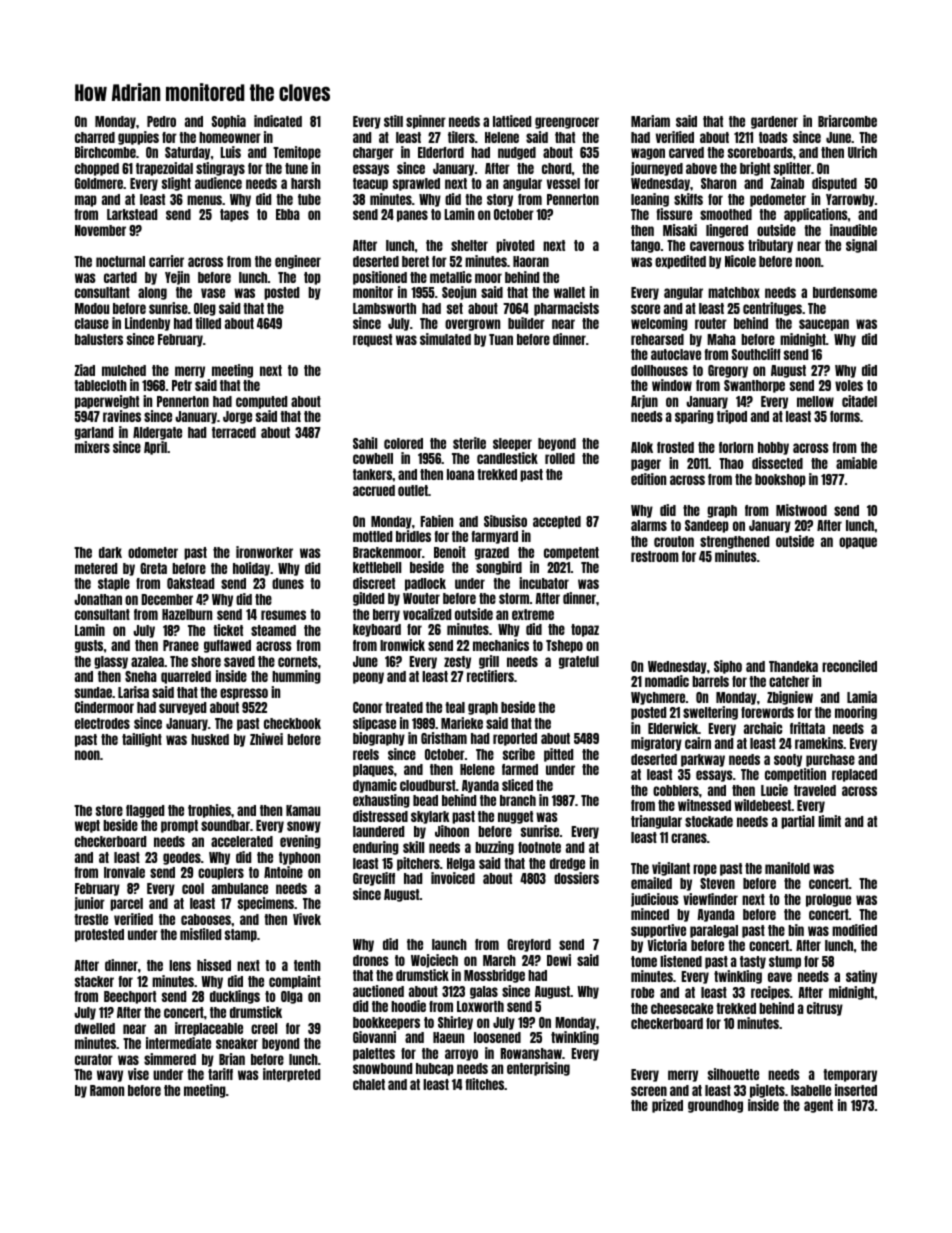 This document has width=952, height=1233. What do you see at coordinates (829, 821) in the document?
I see `limit` at bounding box center [829, 821].
